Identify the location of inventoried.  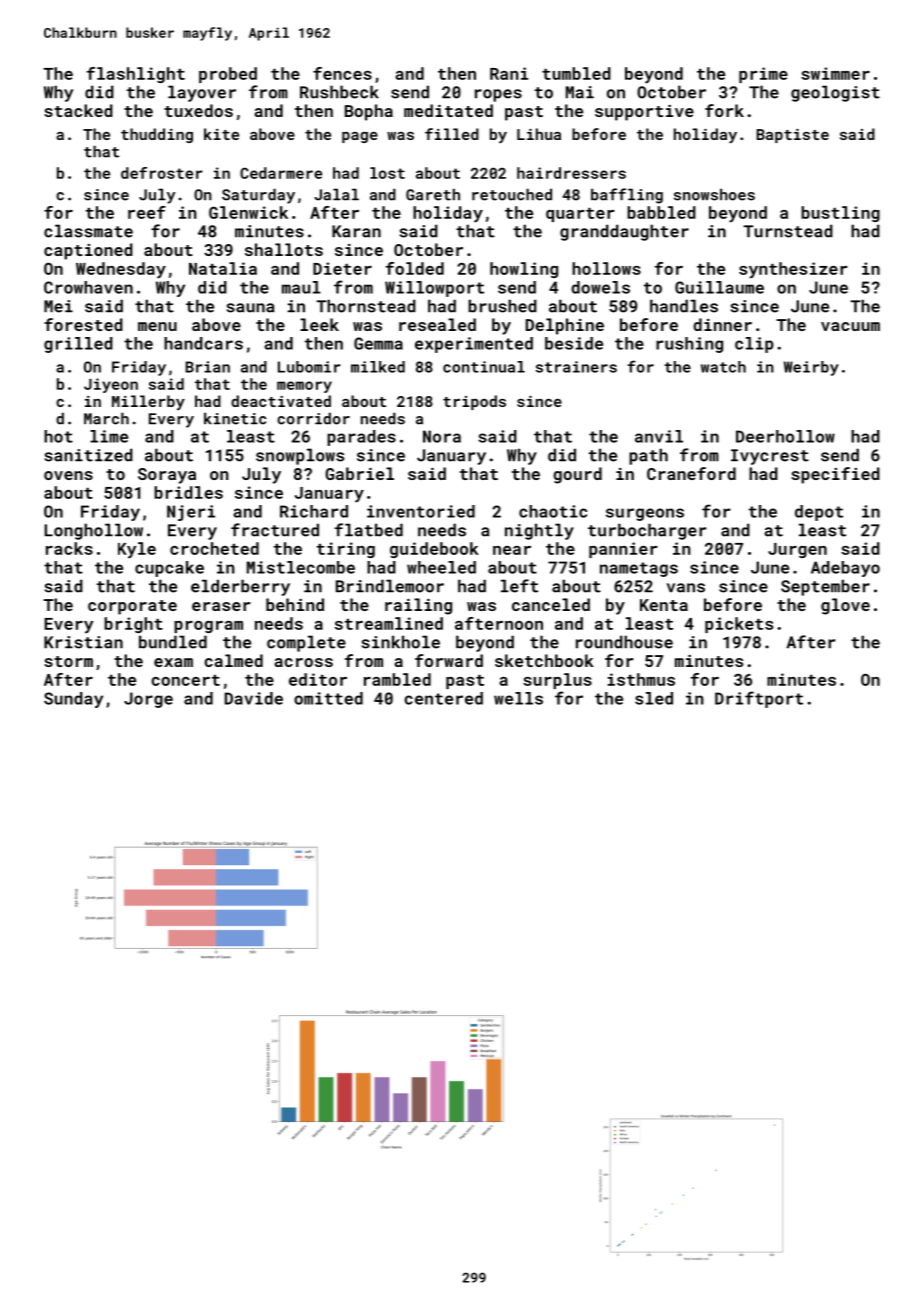
(421, 511).
